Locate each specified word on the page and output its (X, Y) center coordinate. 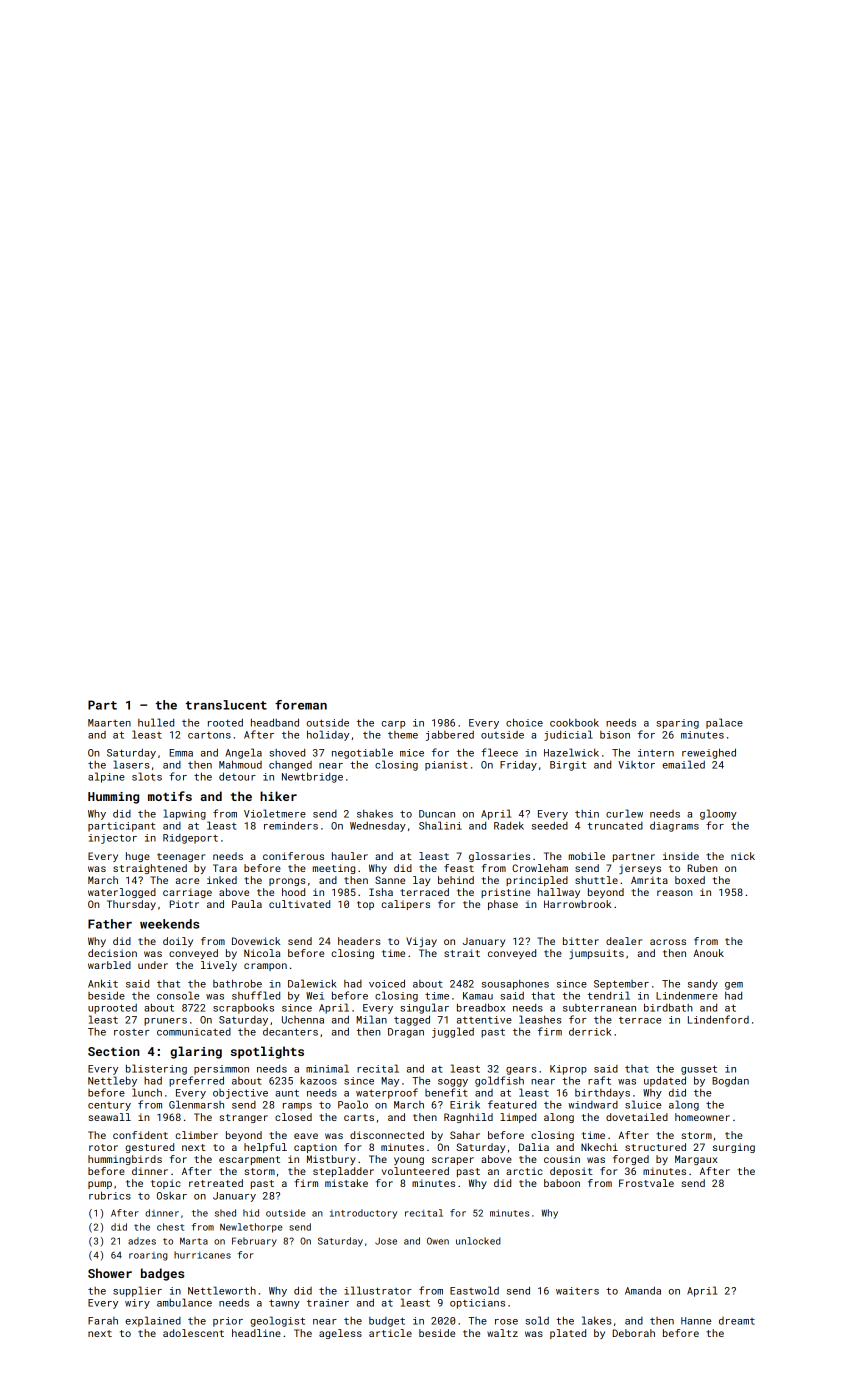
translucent (226, 705)
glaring (196, 1052)
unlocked (478, 1241)
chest (170, 1227)
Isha (381, 892)
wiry (137, 1304)
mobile (587, 856)
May (390, 1082)
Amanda (643, 1290)
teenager (181, 857)
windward (593, 1105)
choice (524, 722)
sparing (677, 724)
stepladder (343, 1172)
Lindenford (718, 1019)
